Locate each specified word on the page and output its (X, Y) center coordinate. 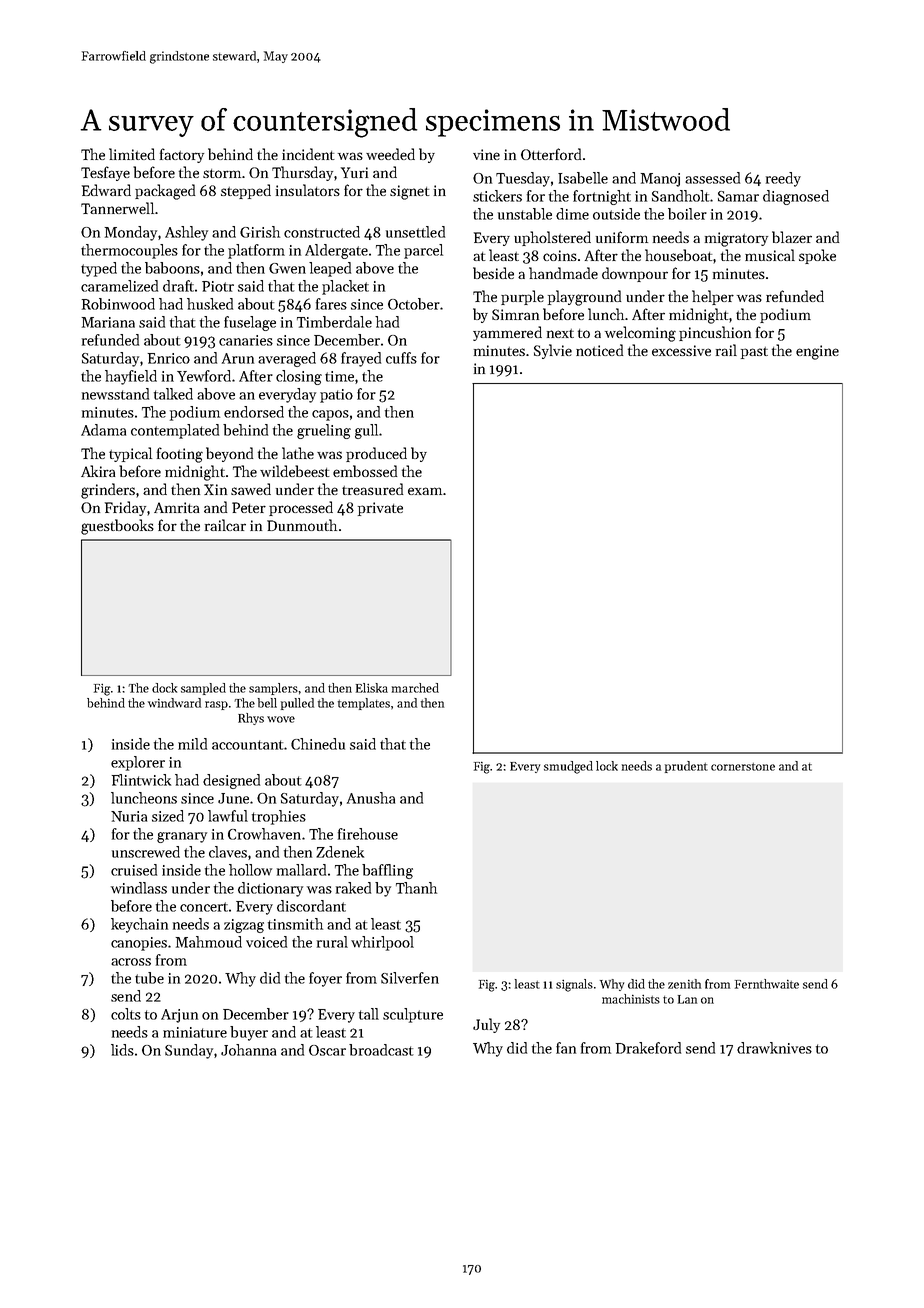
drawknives (774, 1048)
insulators (308, 190)
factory (182, 155)
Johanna (248, 1050)
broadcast (381, 1050)
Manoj (660, 180)
